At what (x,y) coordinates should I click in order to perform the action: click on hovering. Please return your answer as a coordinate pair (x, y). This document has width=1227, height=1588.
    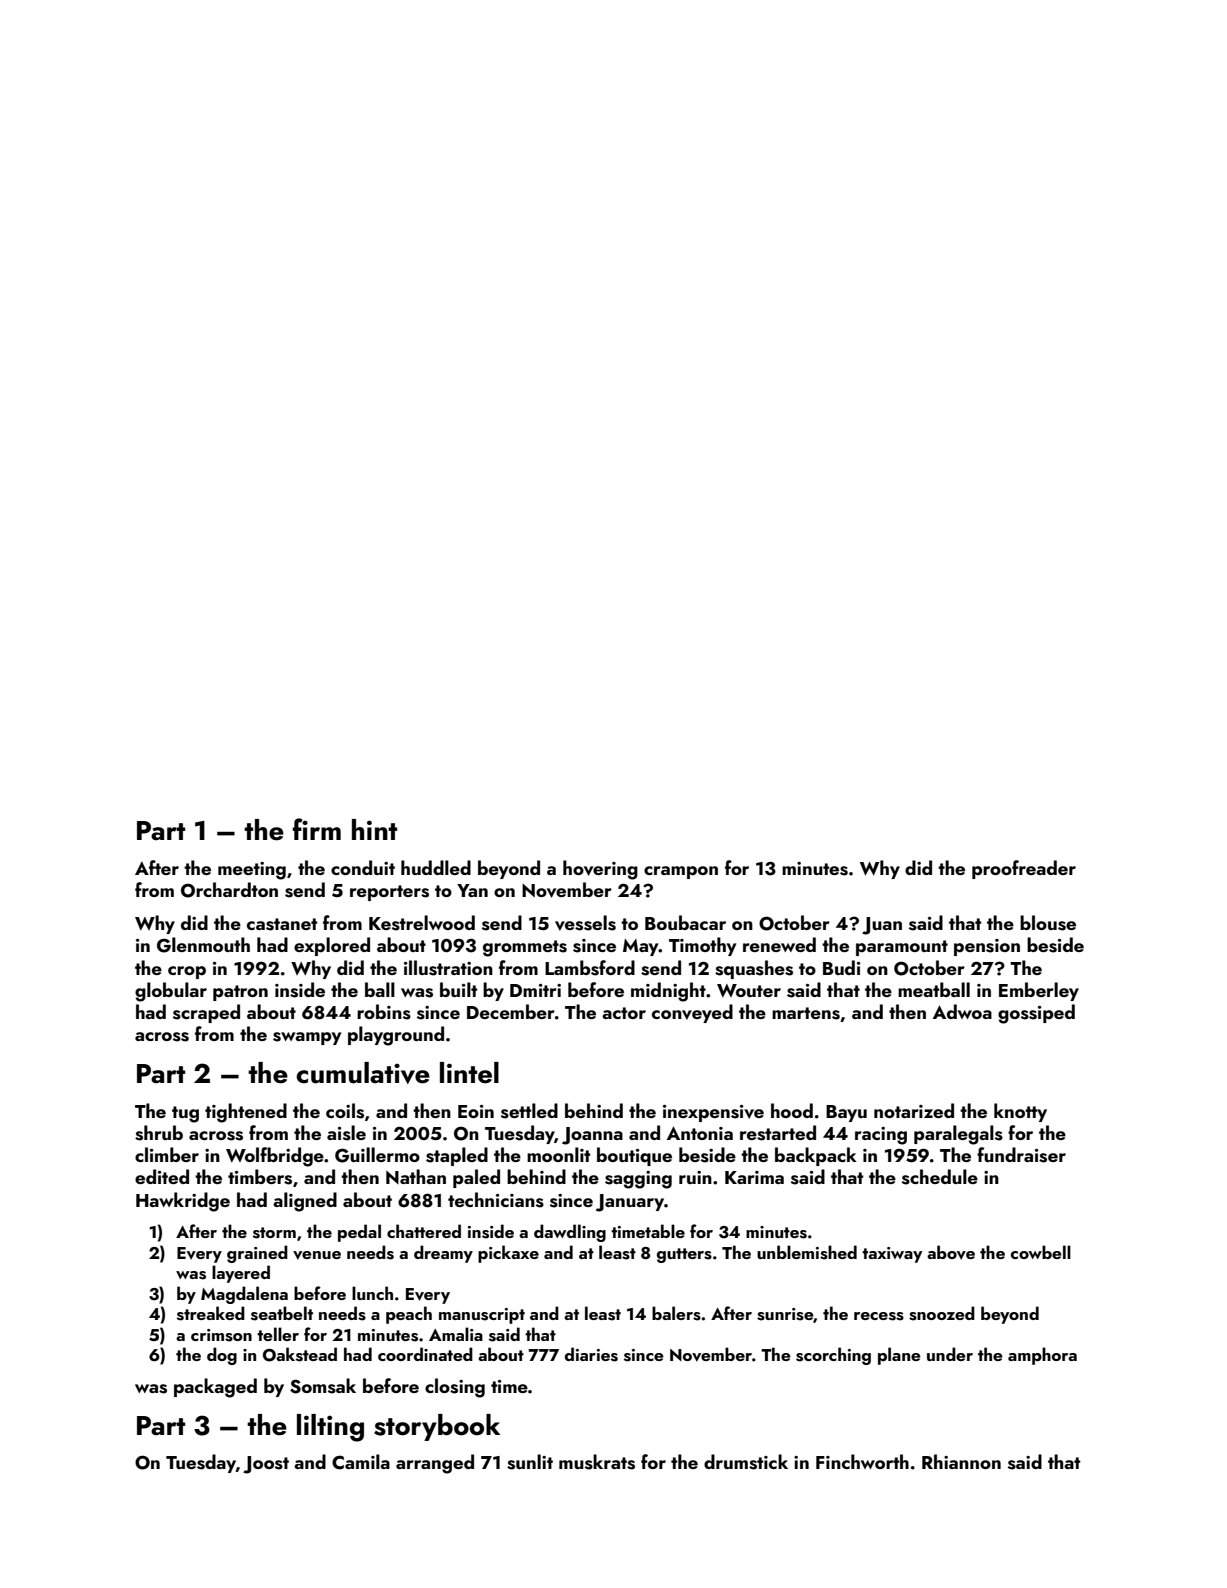
    Looking at the image, I should click on (600, 870).
